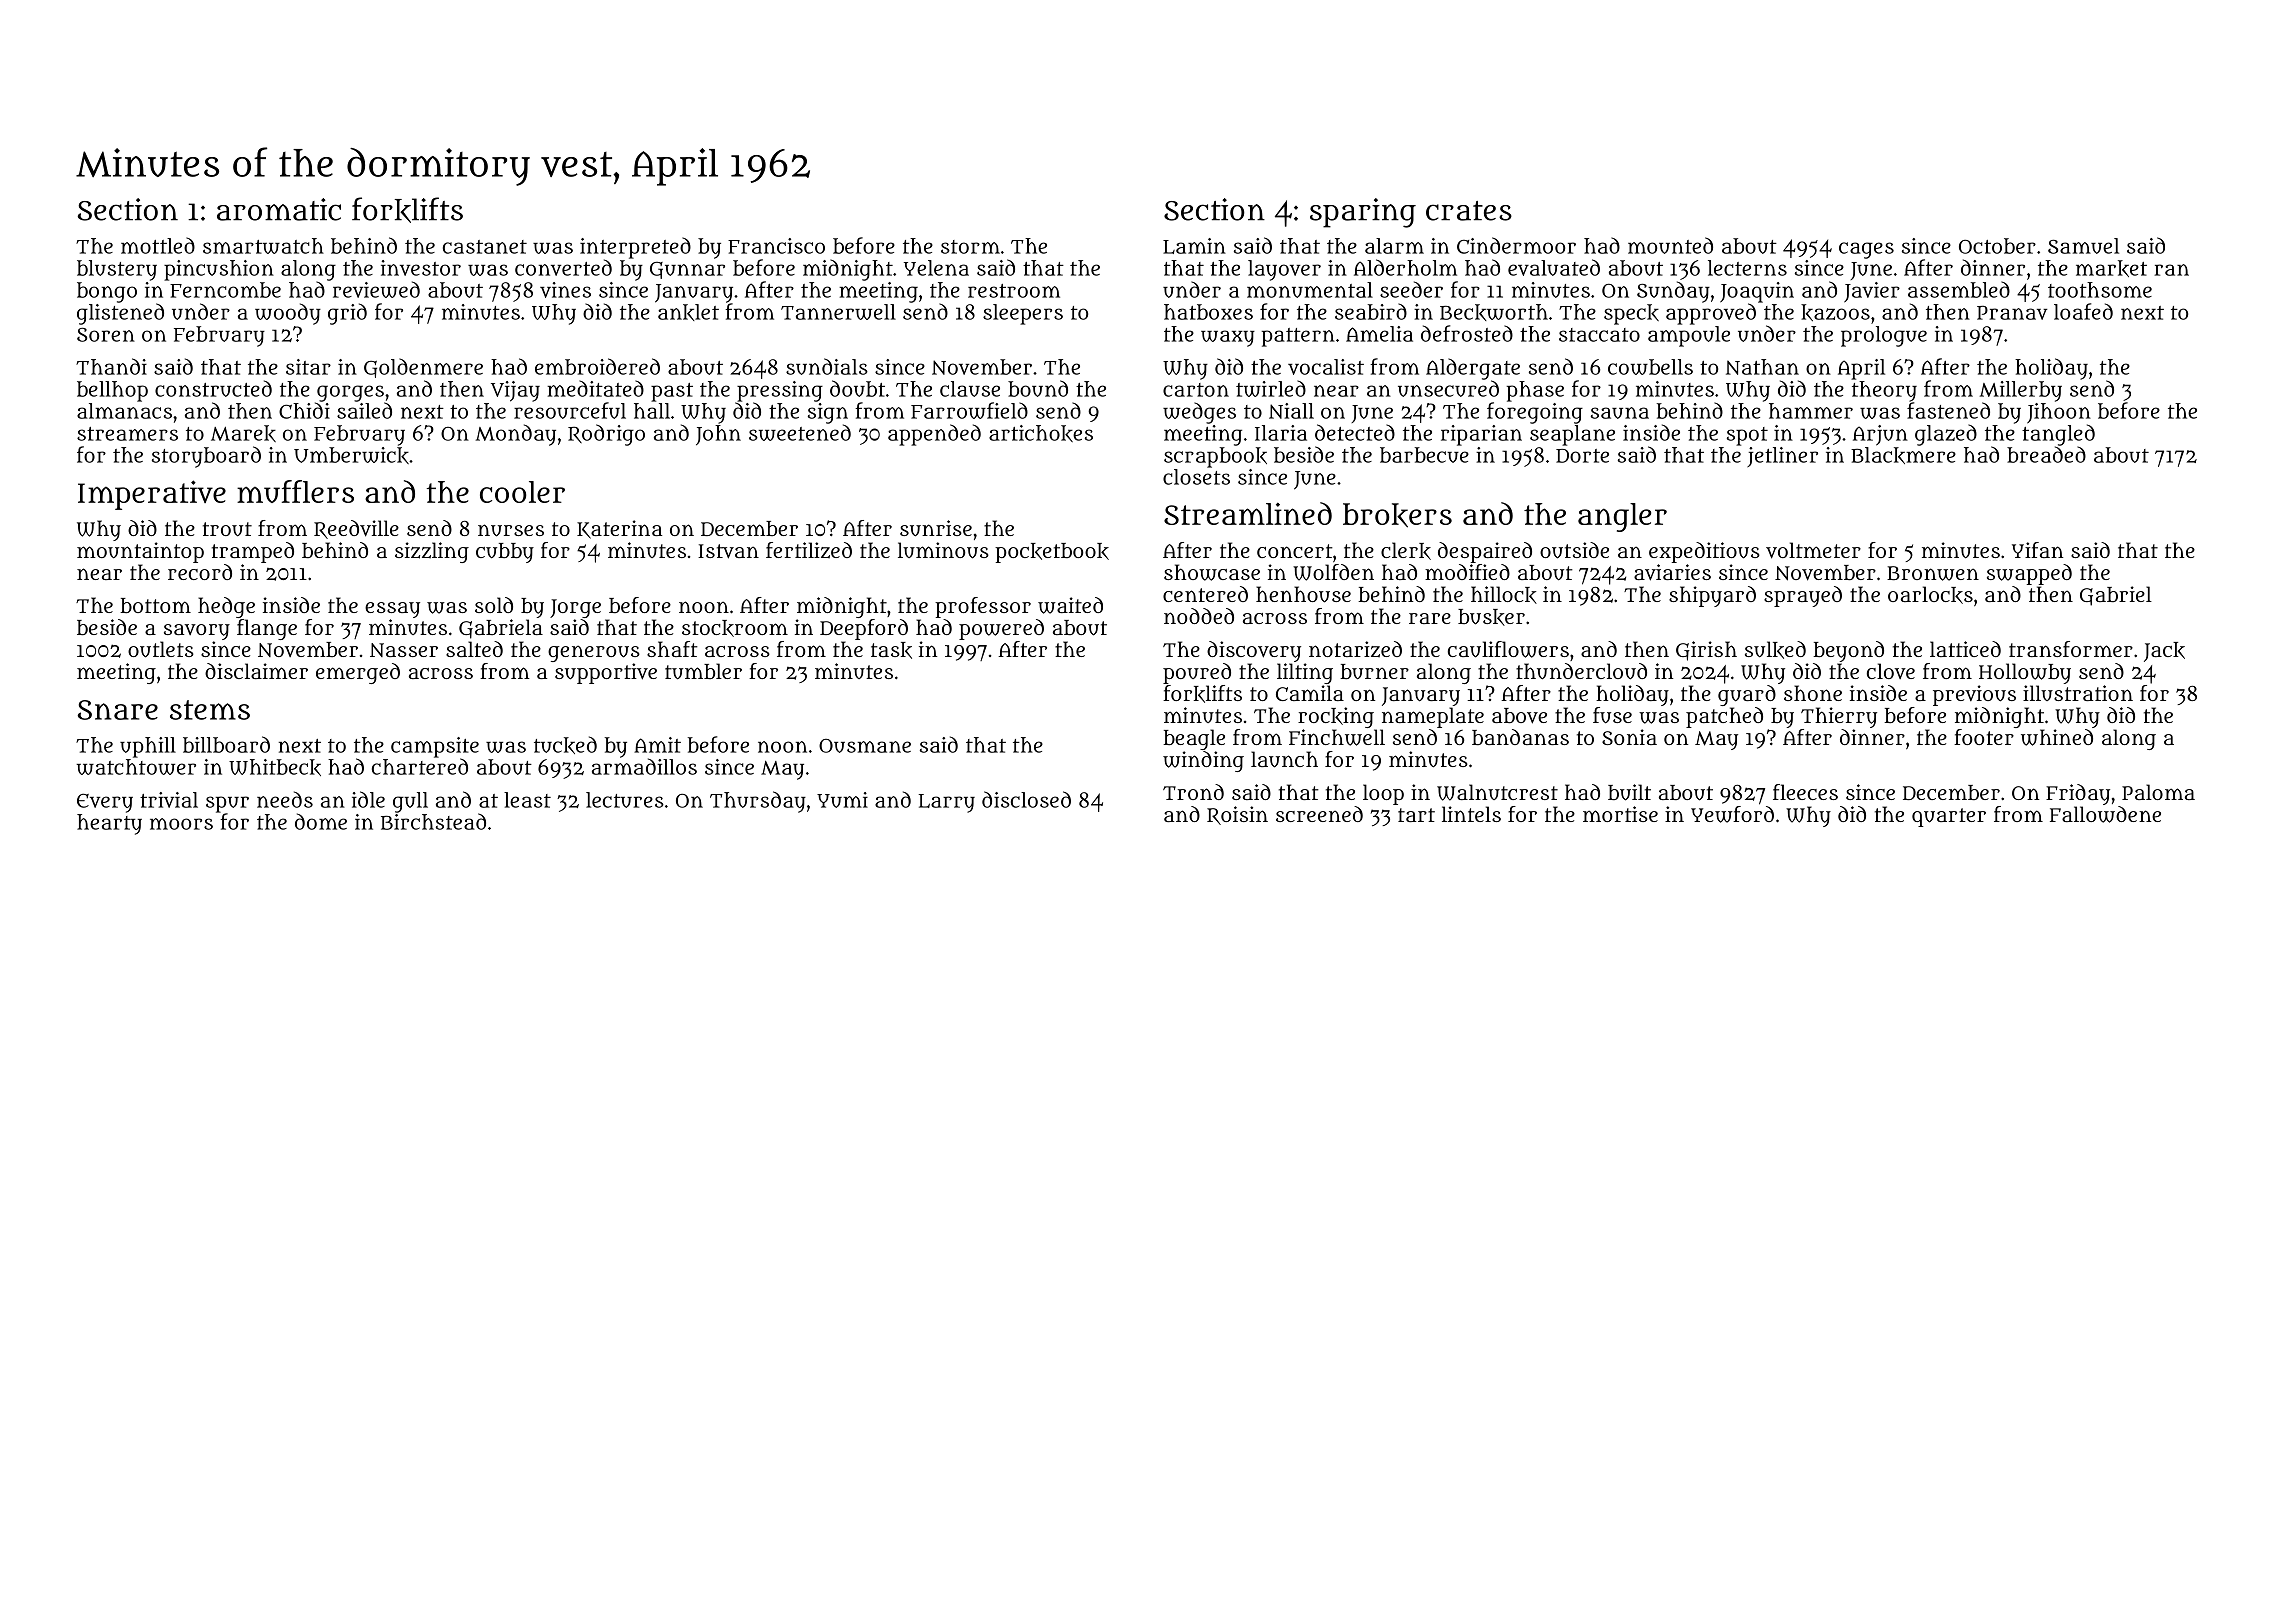  What do you see at coordinates (838, 312) in the screenshot?
I see `Tannerwell` at bounding box center [838, 312].
